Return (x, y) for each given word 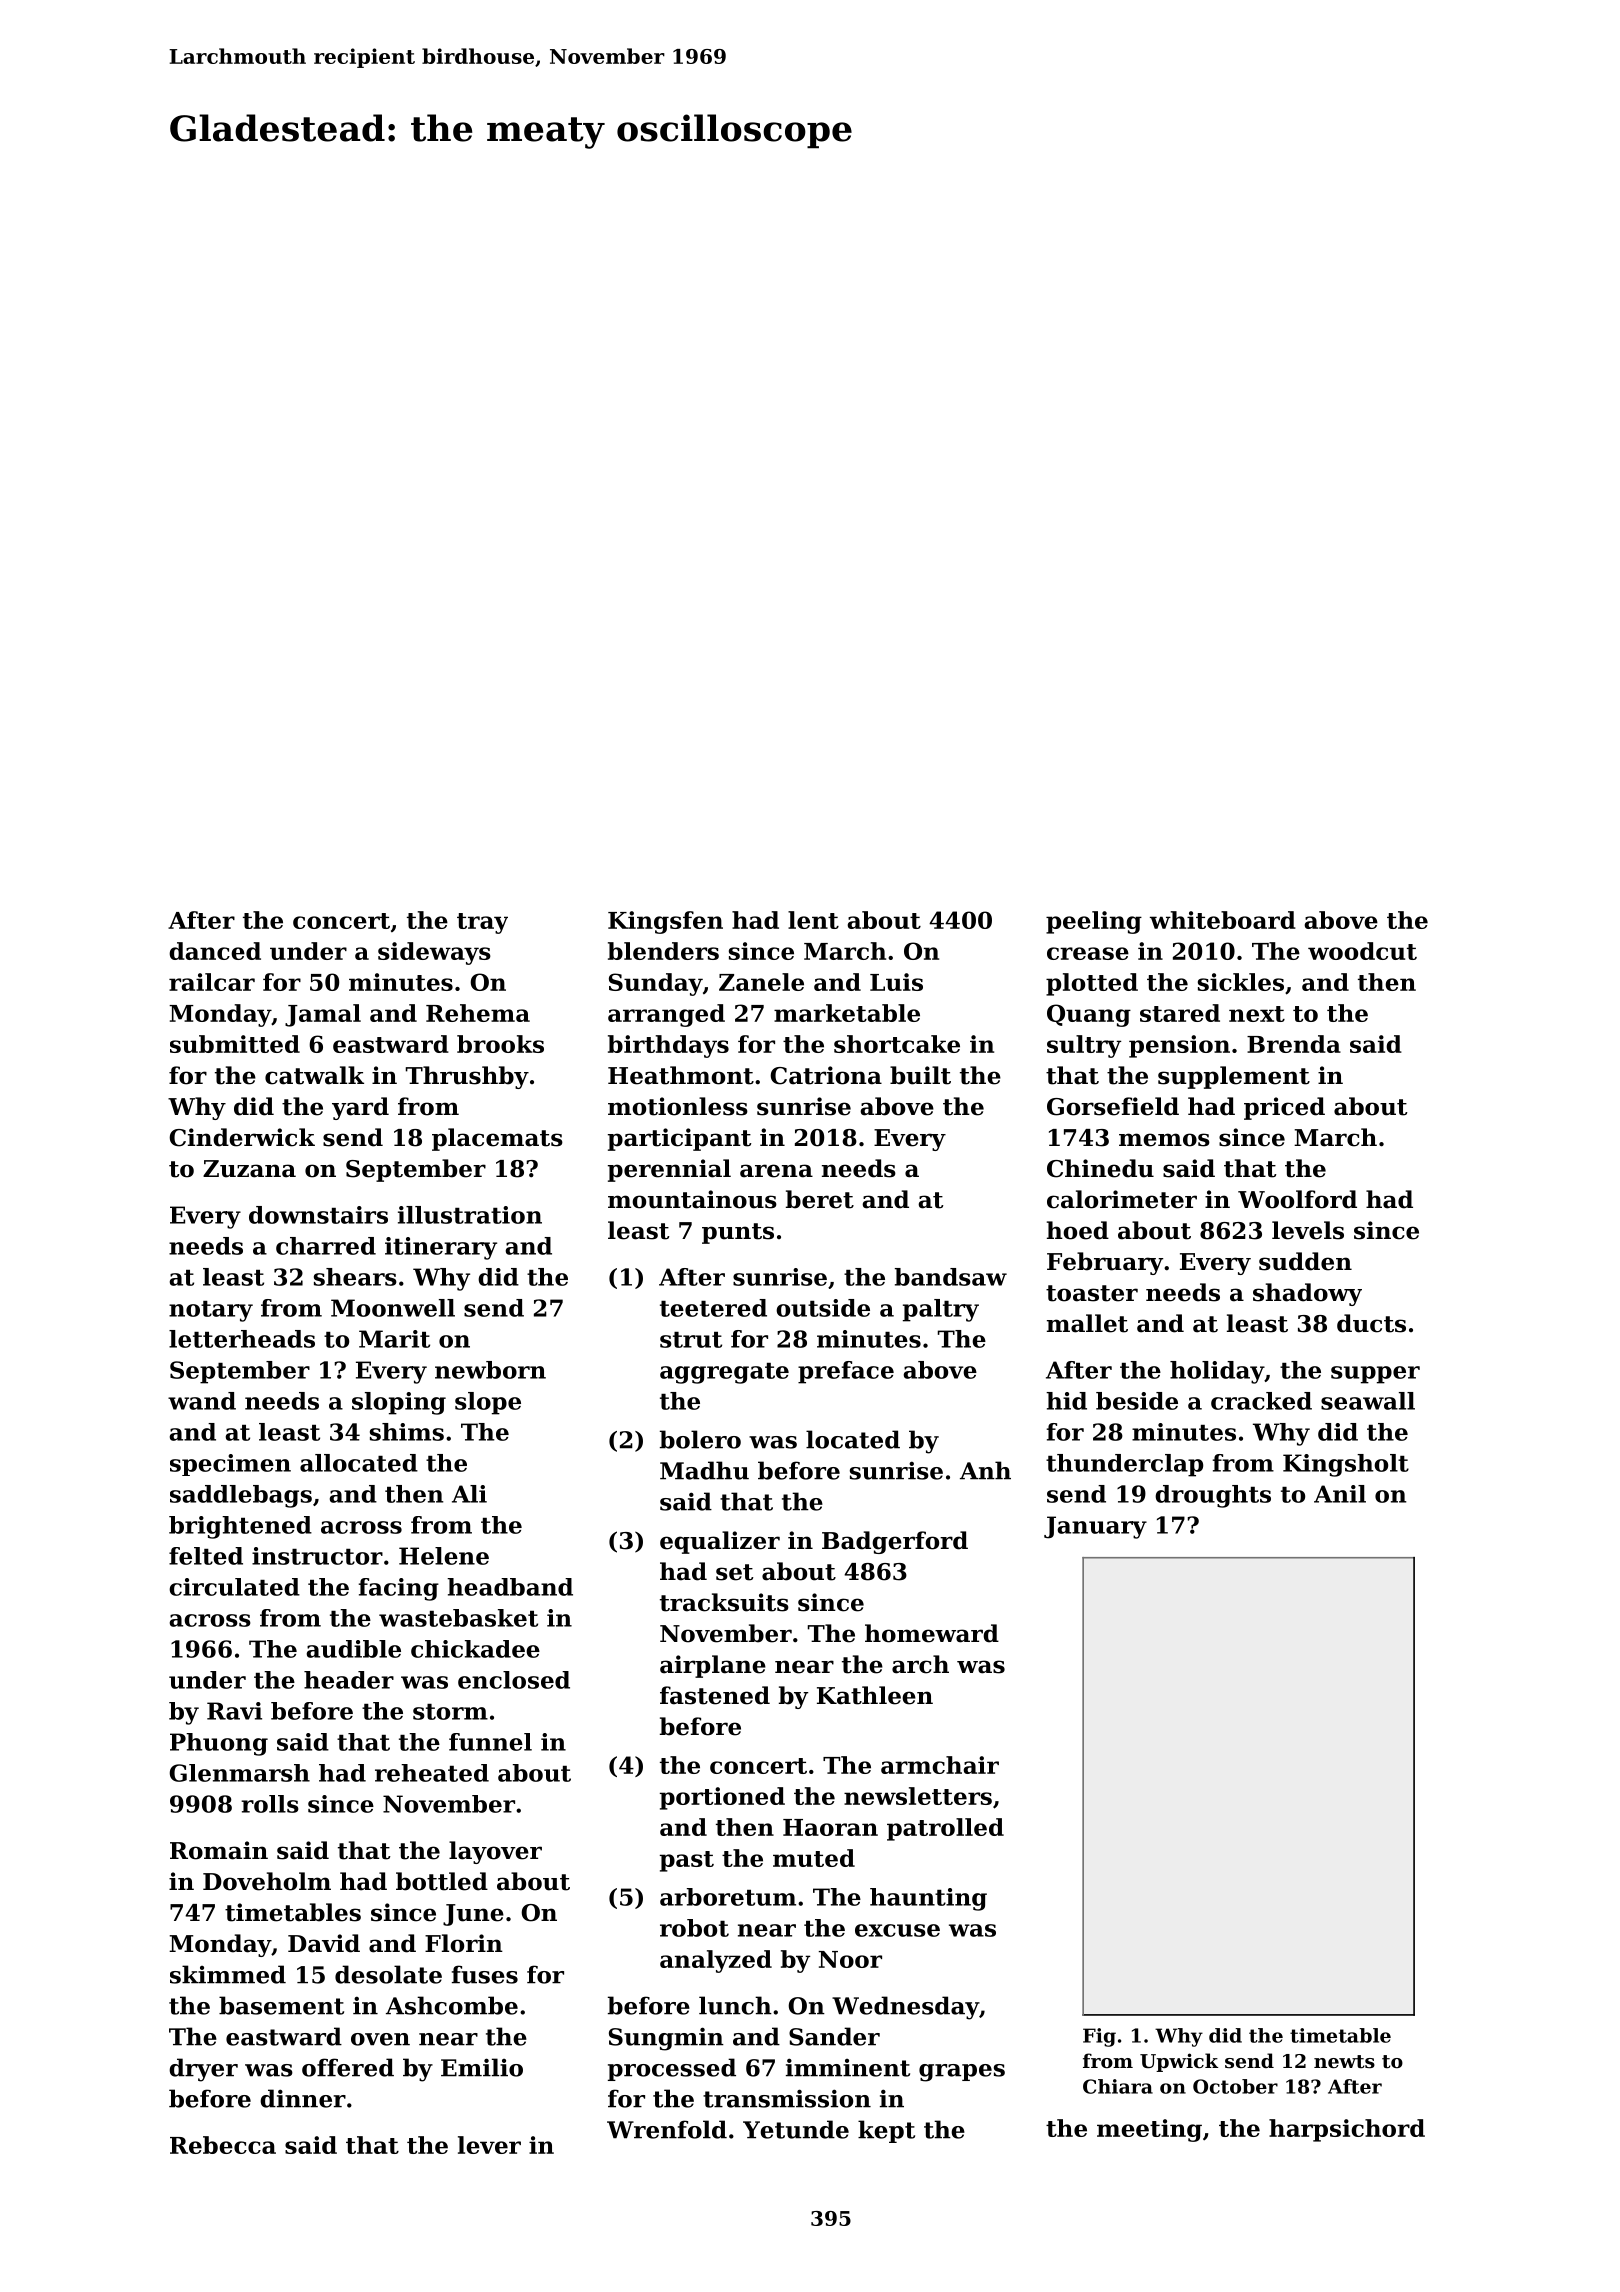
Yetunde (796, 2129)
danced (215, 951)
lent (813, 920)
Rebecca (223, 2145)
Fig (1099, 2037)
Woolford (1297, 1199)
